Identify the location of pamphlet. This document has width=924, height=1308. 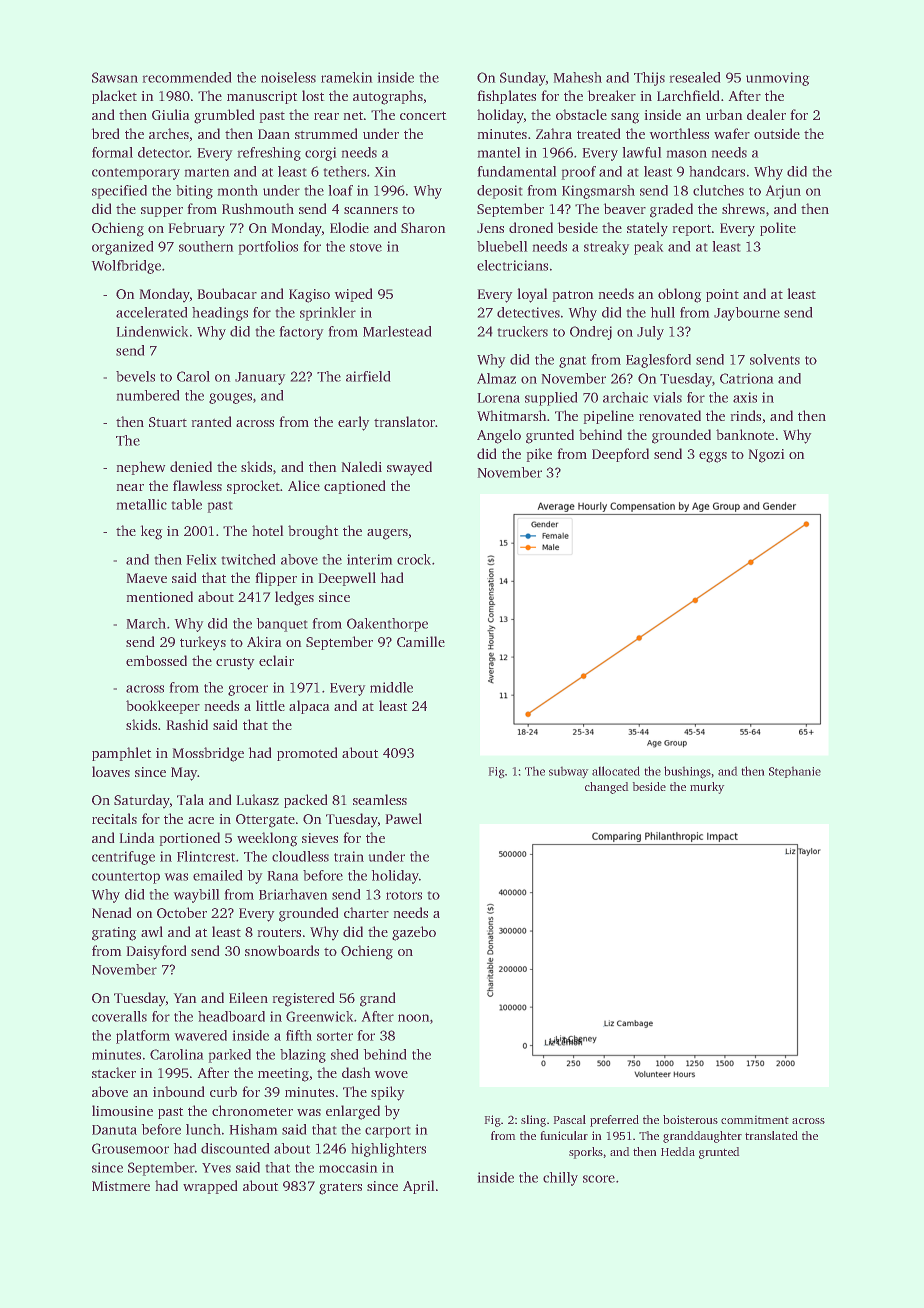
(121, 754).
